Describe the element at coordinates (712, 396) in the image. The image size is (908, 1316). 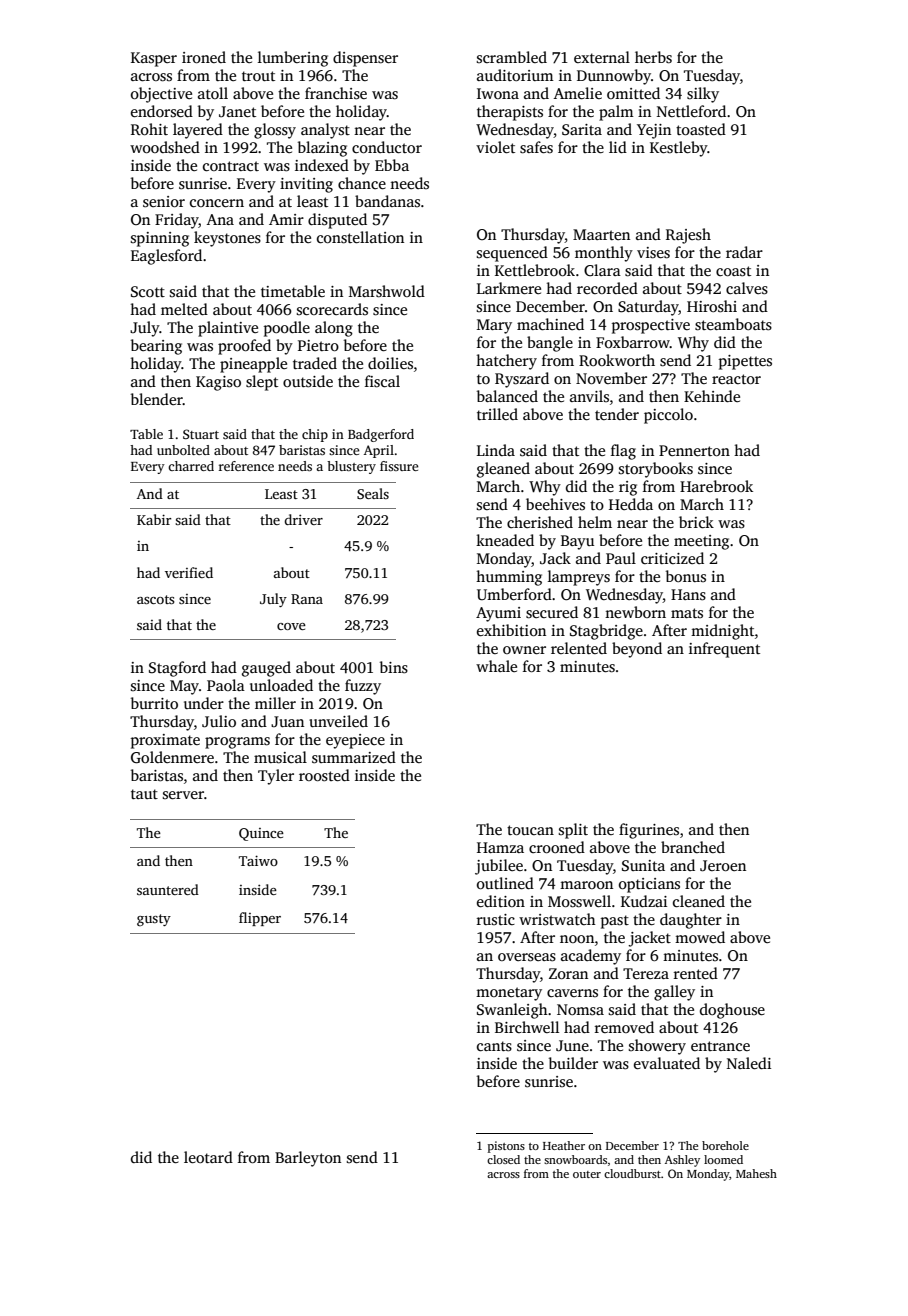
I see `Kehinde` at that location.
